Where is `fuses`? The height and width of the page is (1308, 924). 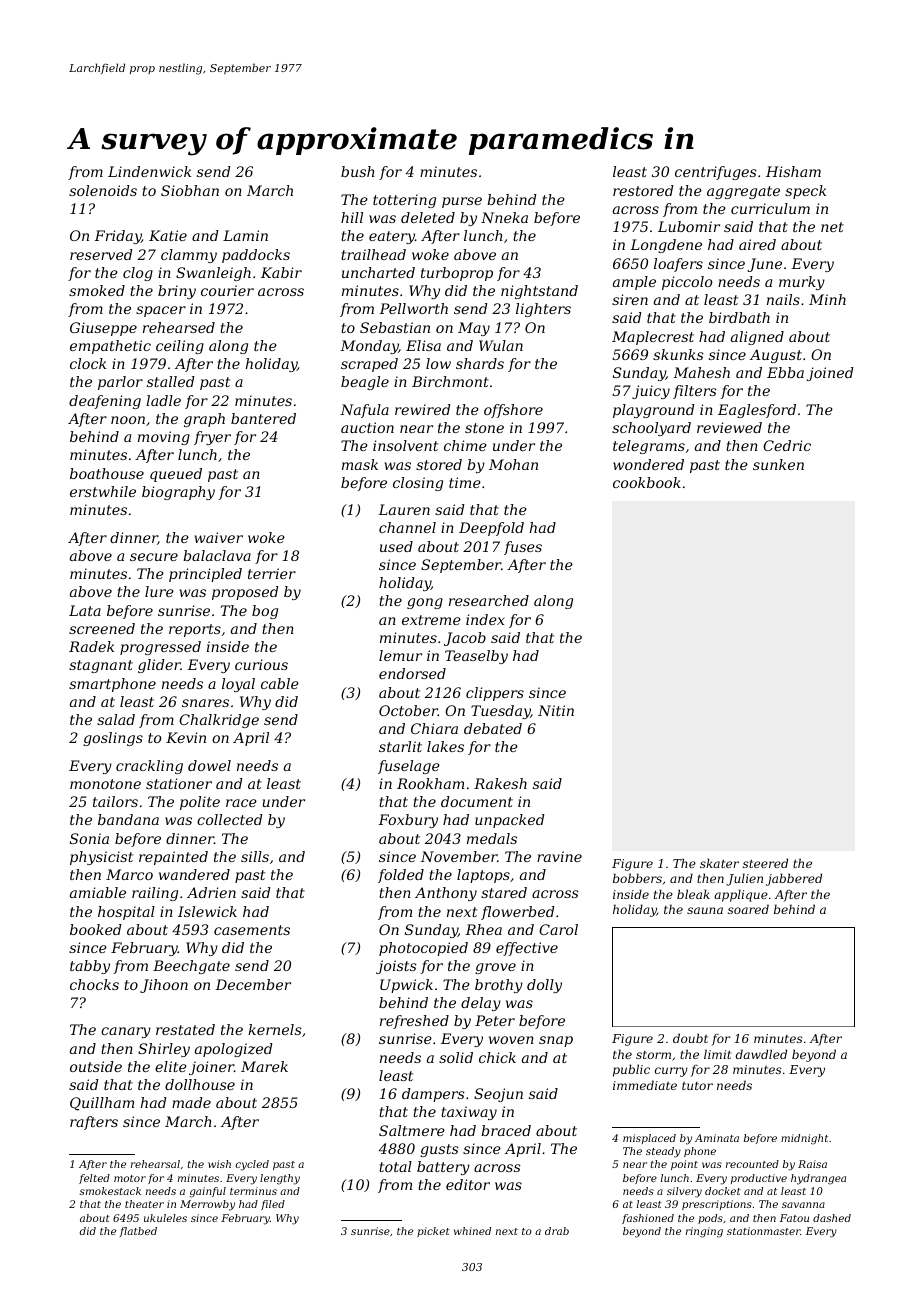
fuses is located at coordinates (523, 548).
